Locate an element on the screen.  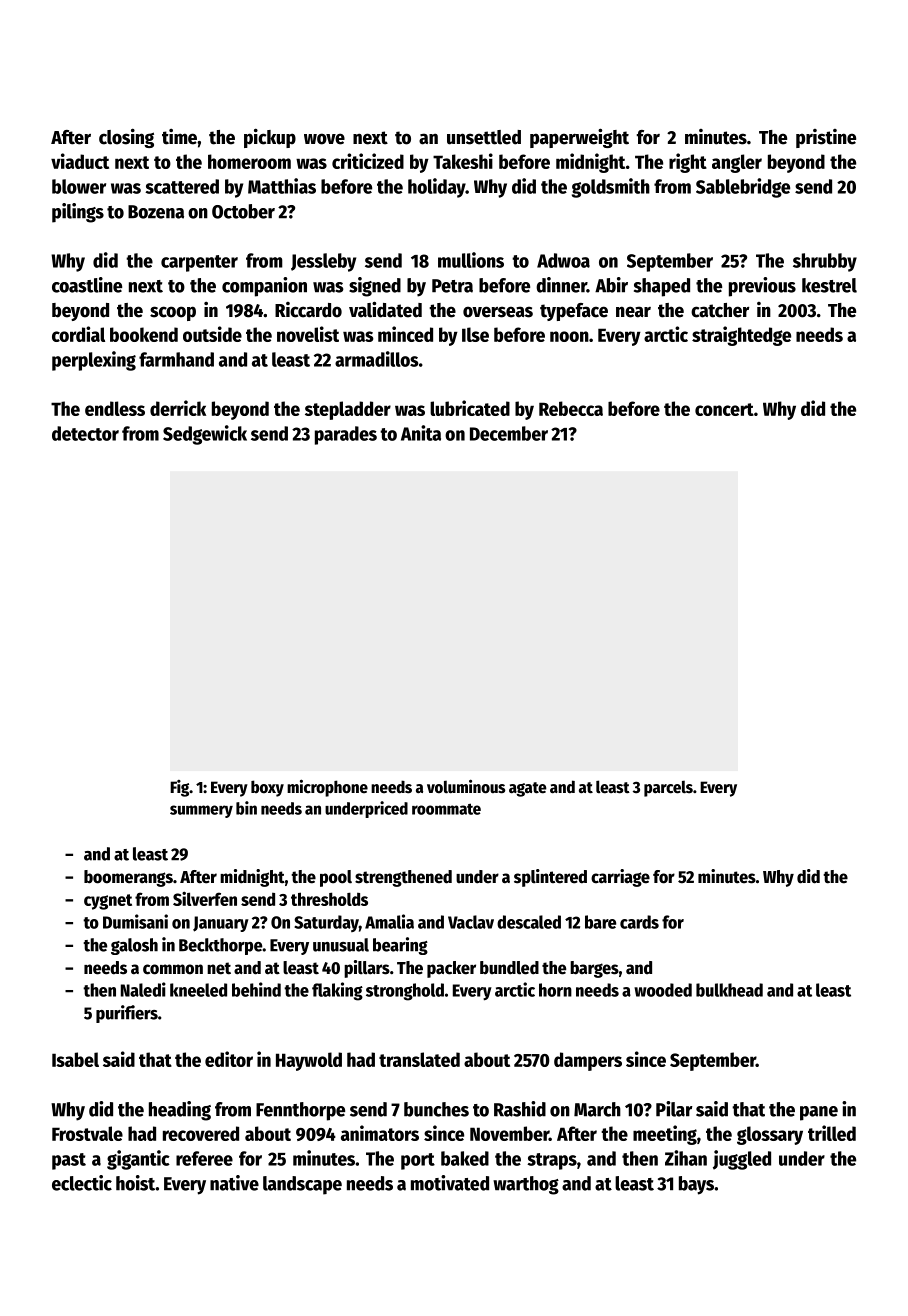
pristine is located at coordinates (826, 138).
